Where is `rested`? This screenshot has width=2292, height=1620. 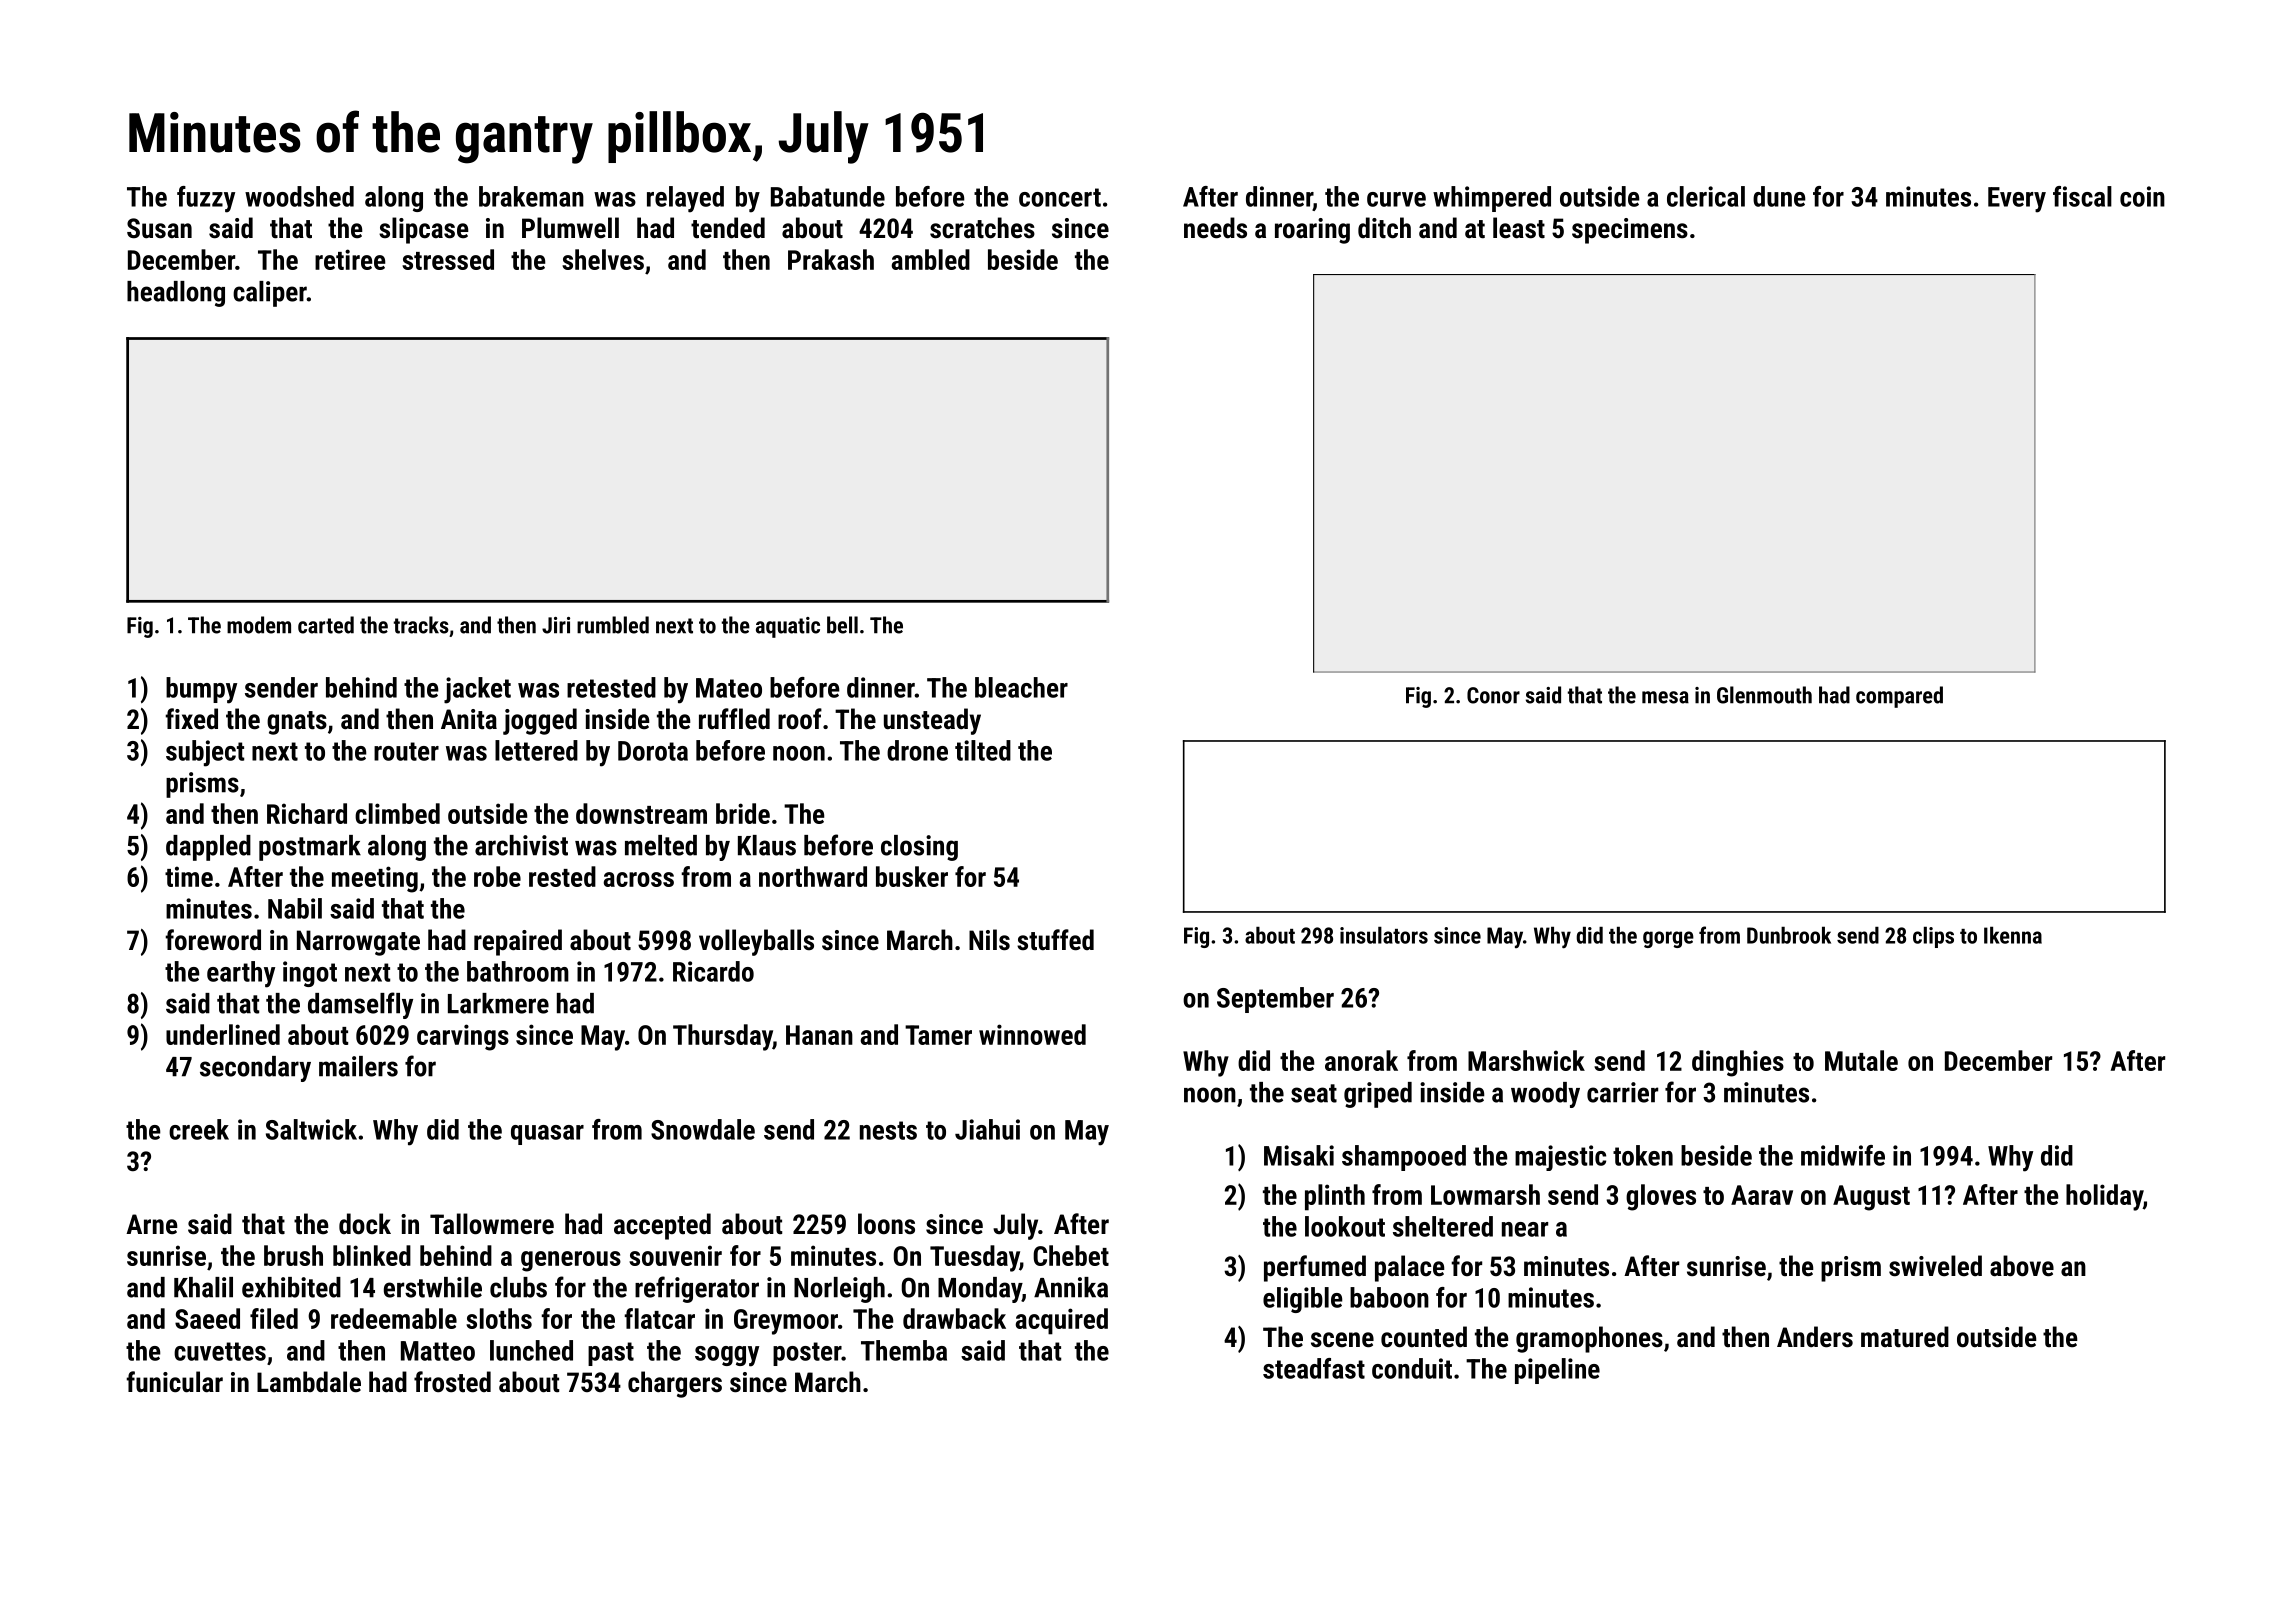
rested is located at coordinates (562, 876).
